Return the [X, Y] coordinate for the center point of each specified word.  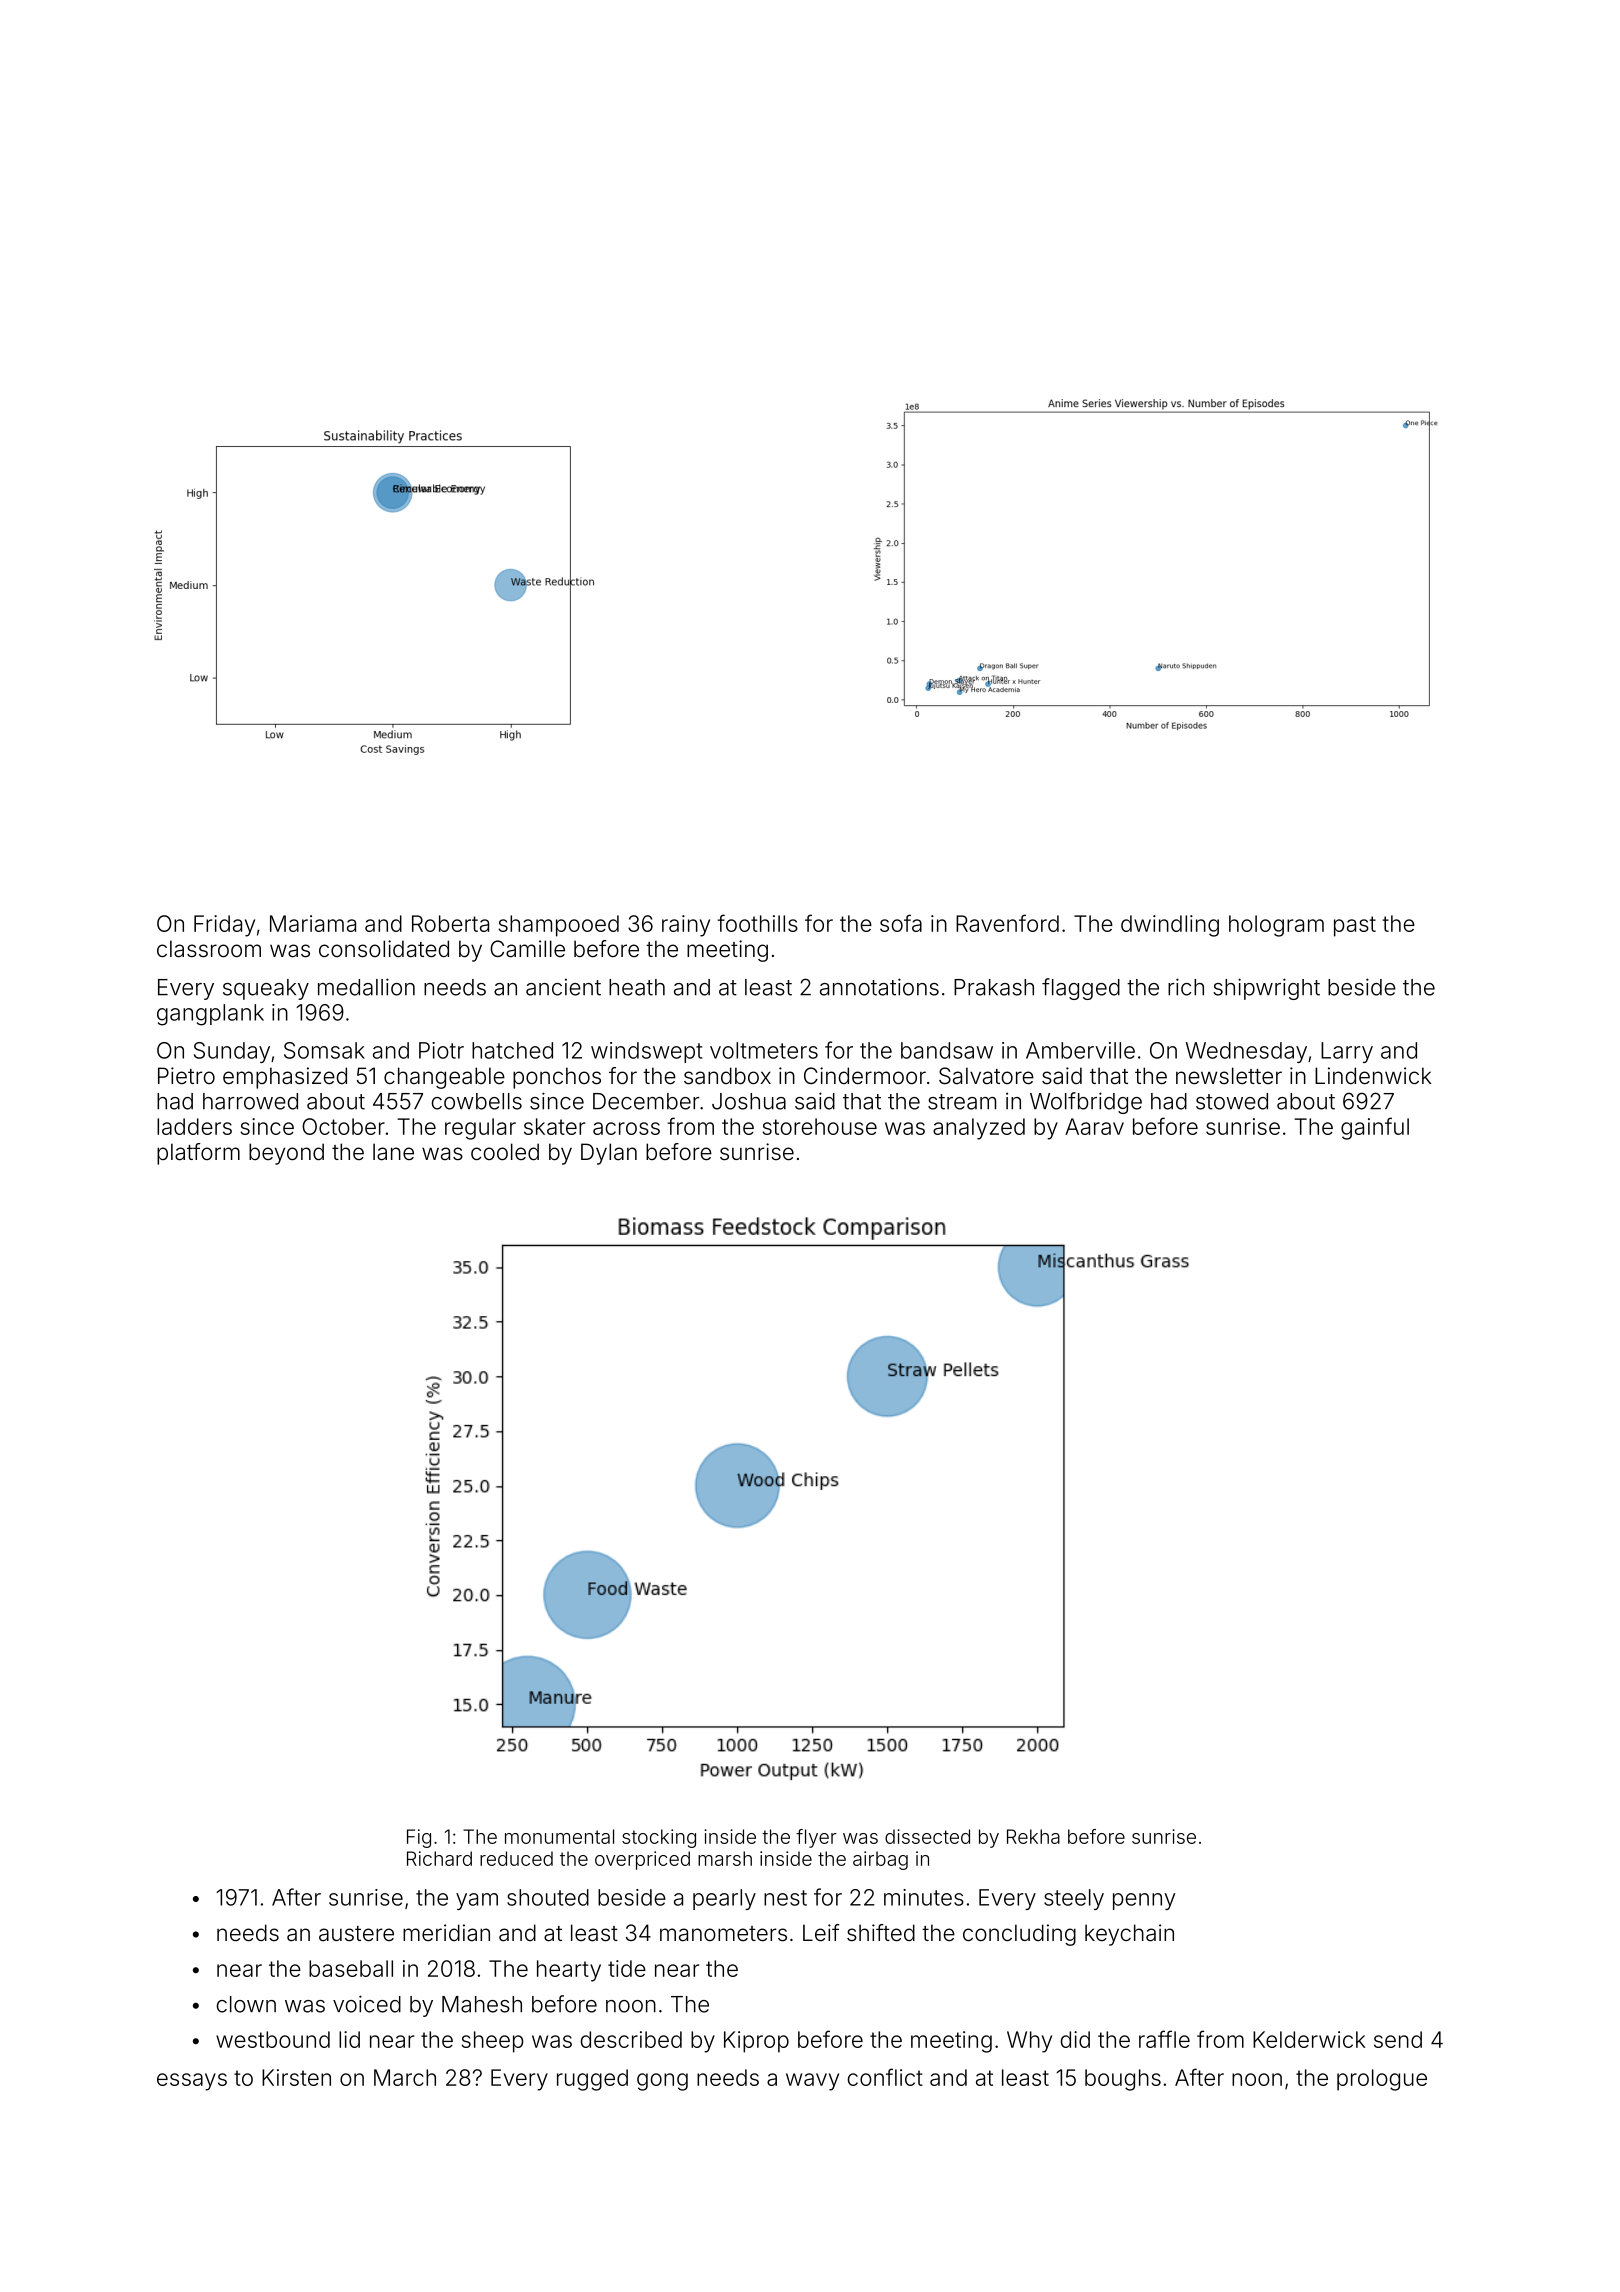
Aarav [1094, 1126]
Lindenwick [1373, 1075]
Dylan [609, 1154]
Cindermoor [865, 1076]
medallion [366, 987]
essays [192, 2082]
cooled [505, 1152]
